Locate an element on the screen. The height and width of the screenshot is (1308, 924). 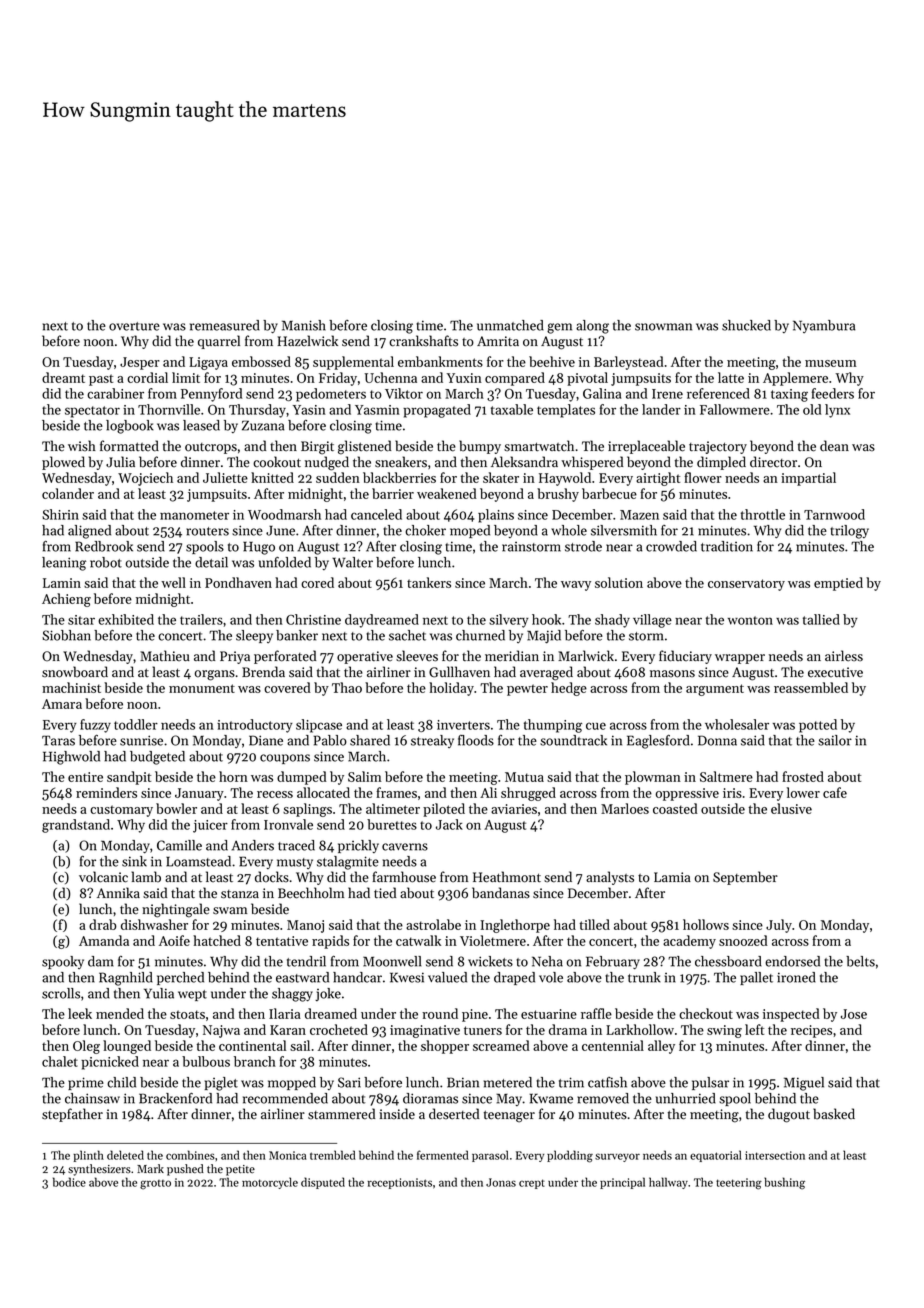
lynx is located at coordinates (837, 411).
